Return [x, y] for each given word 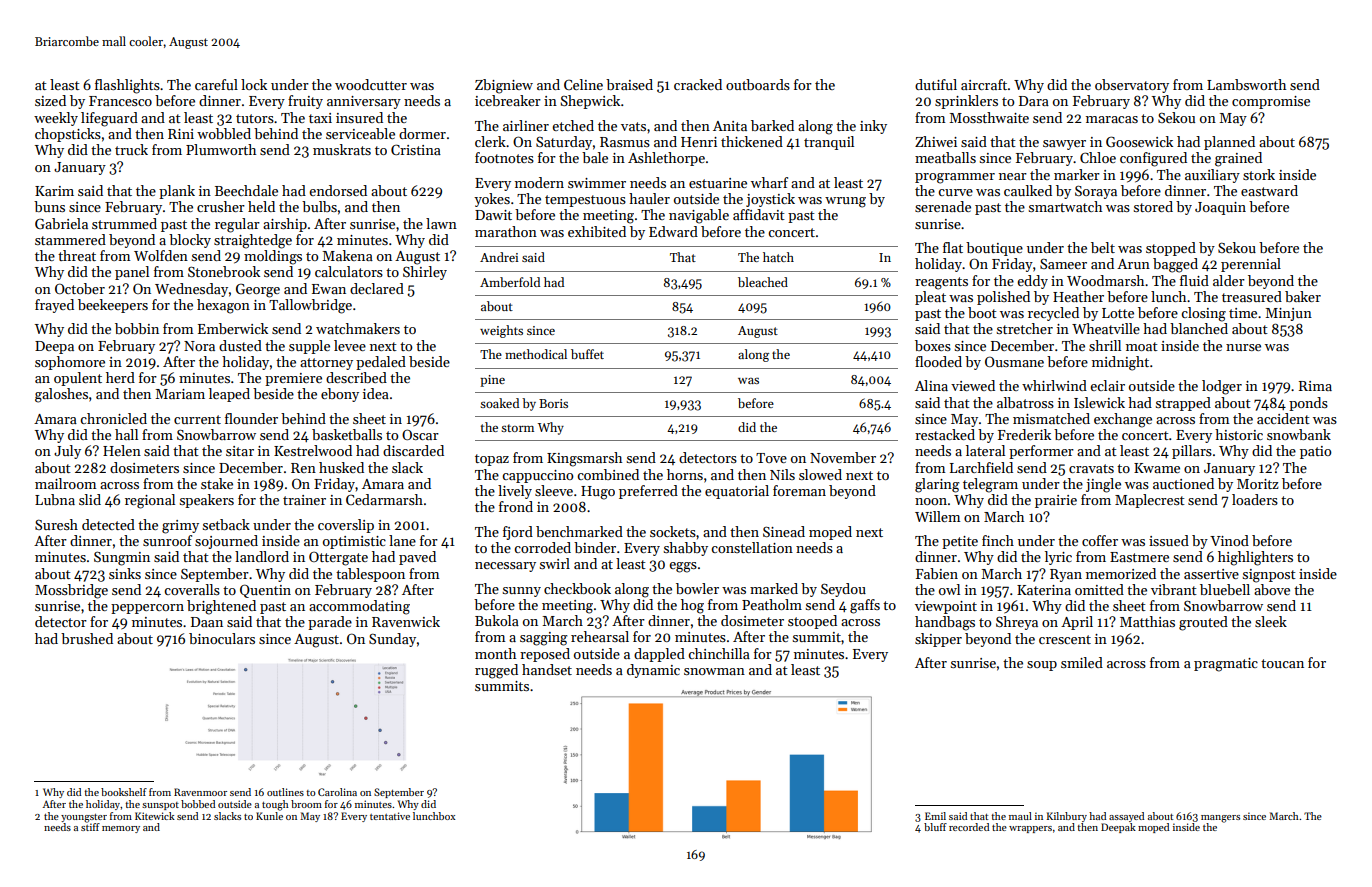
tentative [390, 816]
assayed [1126, 817]
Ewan [329, 289]
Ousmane [1014, 361]
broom [306, 804]
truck [131, 149]
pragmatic [1226, 665]
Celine [583, 84]
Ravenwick [406, 621]
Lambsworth [1246, 84]
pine [492, 381]
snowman [714, 671]
